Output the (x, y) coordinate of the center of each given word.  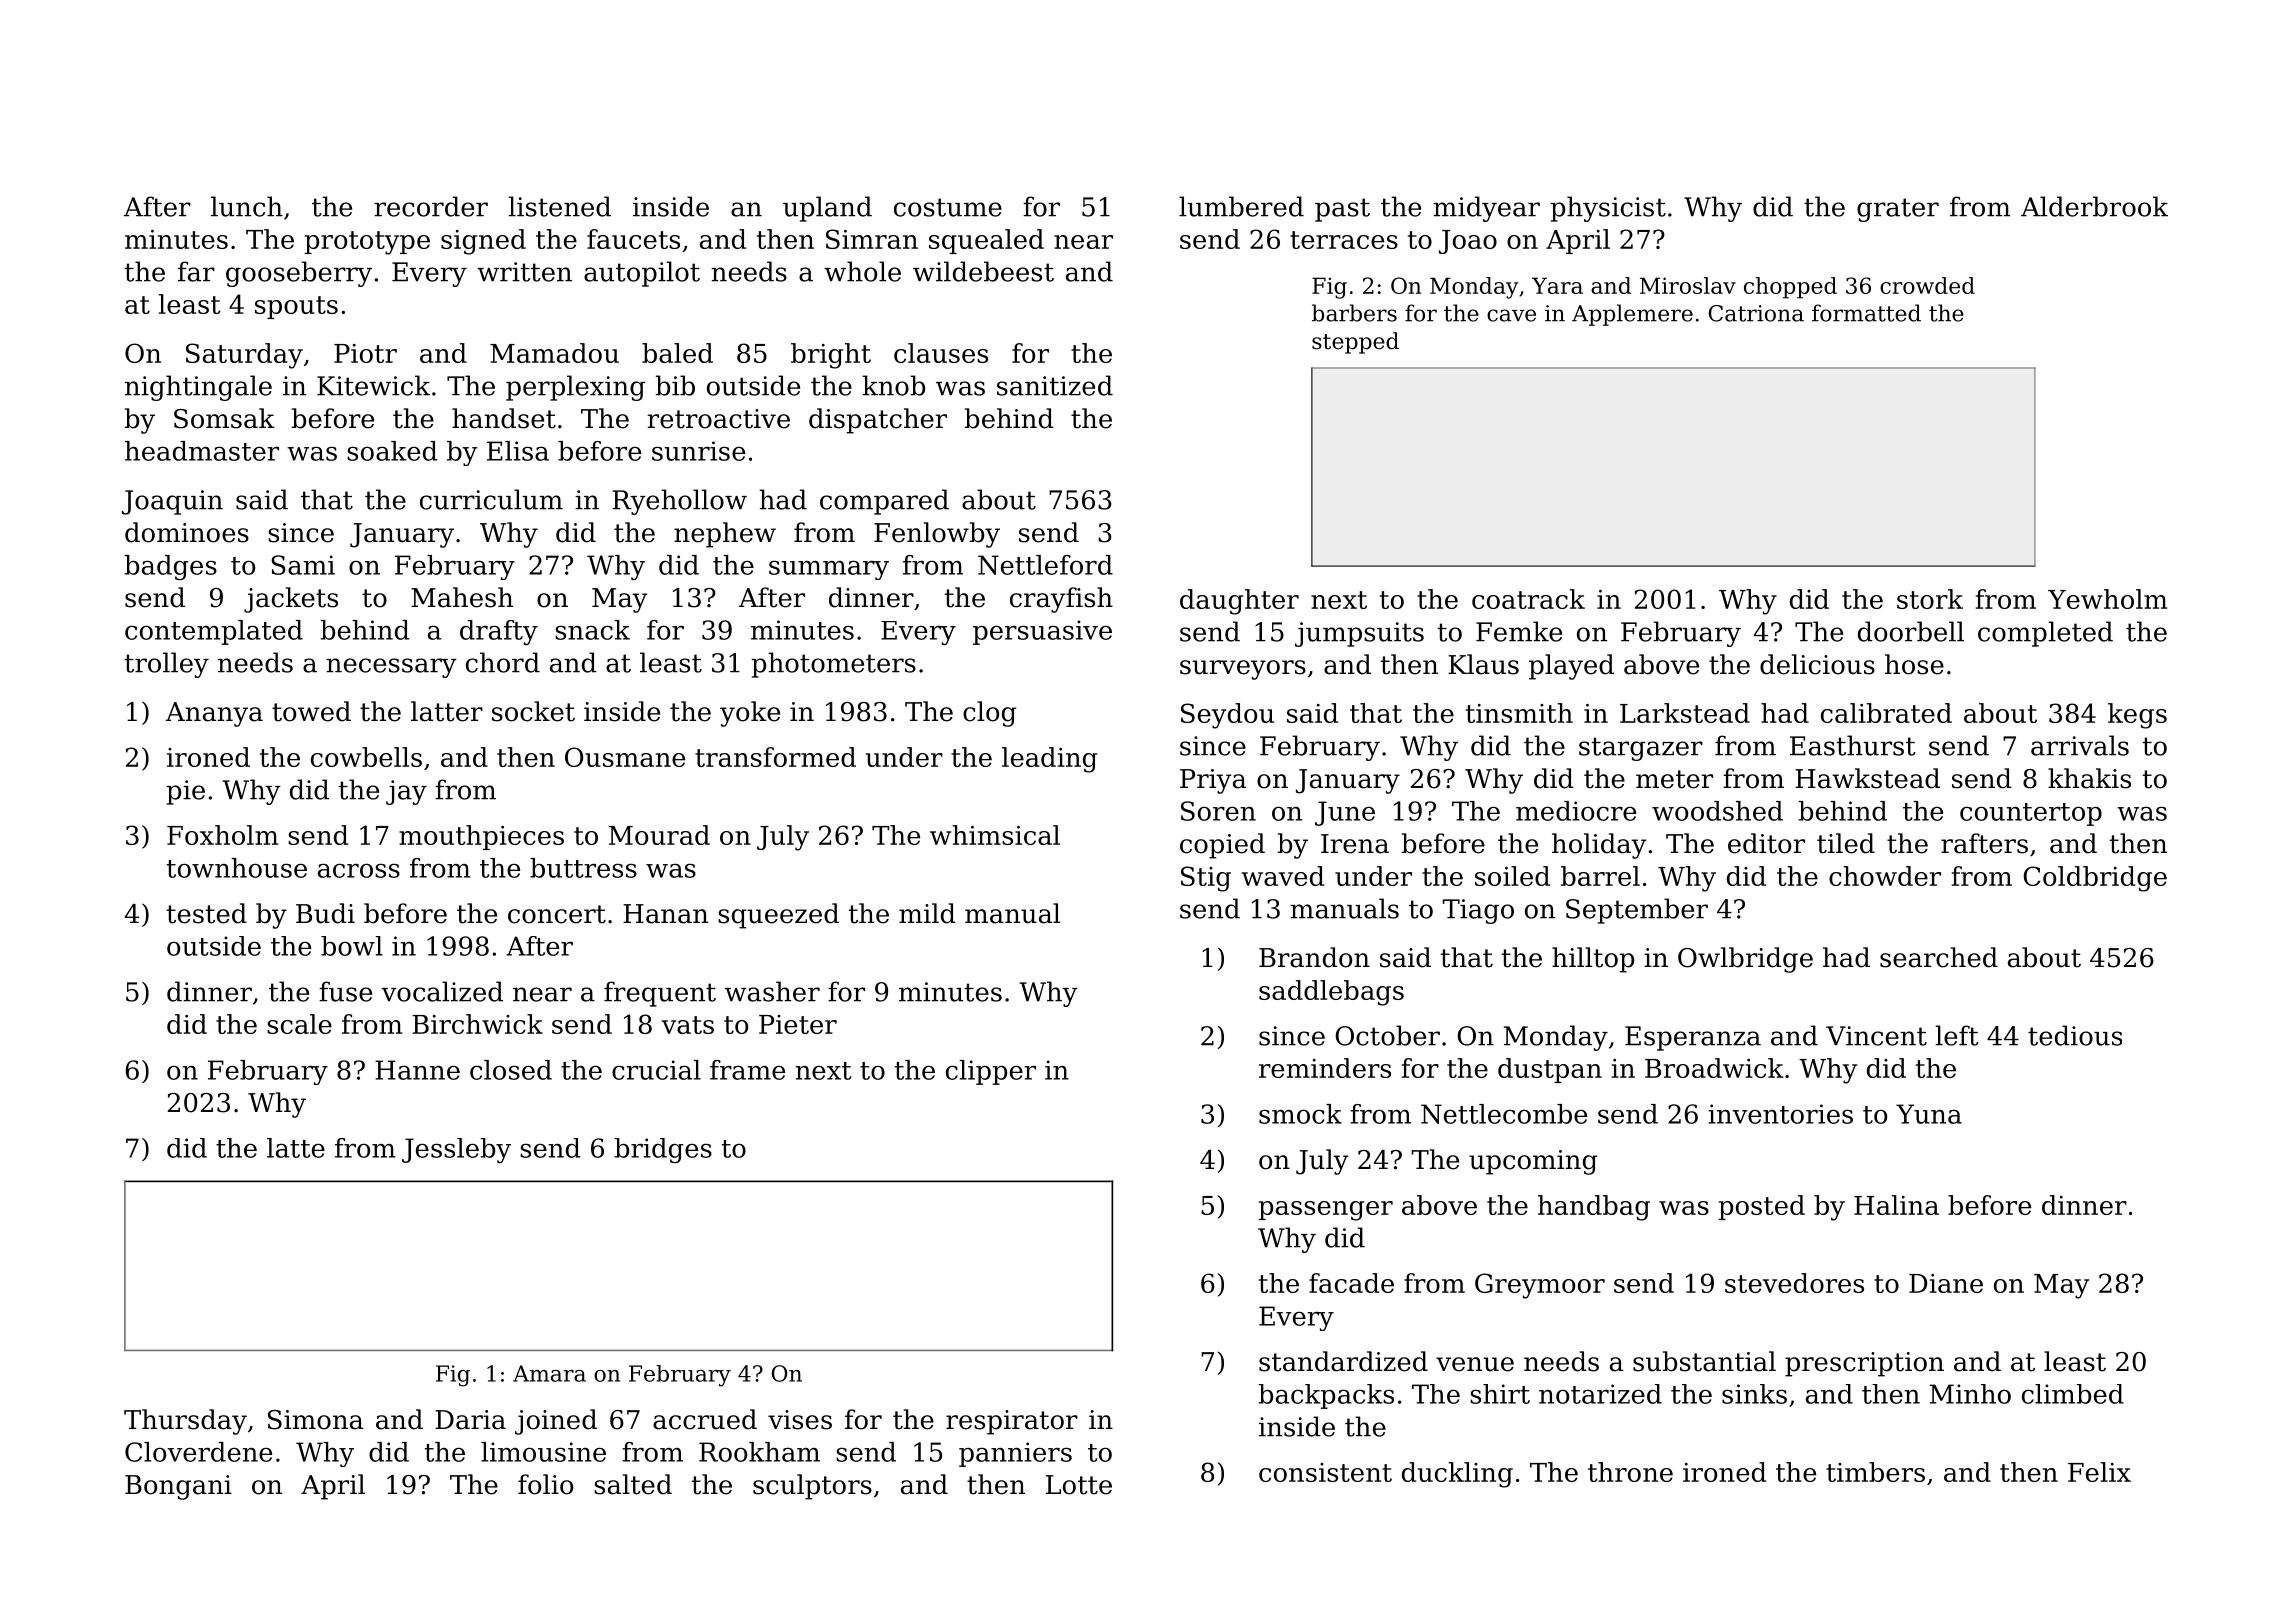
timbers (1875, 1472)
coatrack (1528, 599)
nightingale (198, 388)
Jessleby (456, 1150)
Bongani (178, 1487)
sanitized (1055, 385)
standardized (1343, 1361)
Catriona (1756, 313)
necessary (391, 668)
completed (2045, 634)
